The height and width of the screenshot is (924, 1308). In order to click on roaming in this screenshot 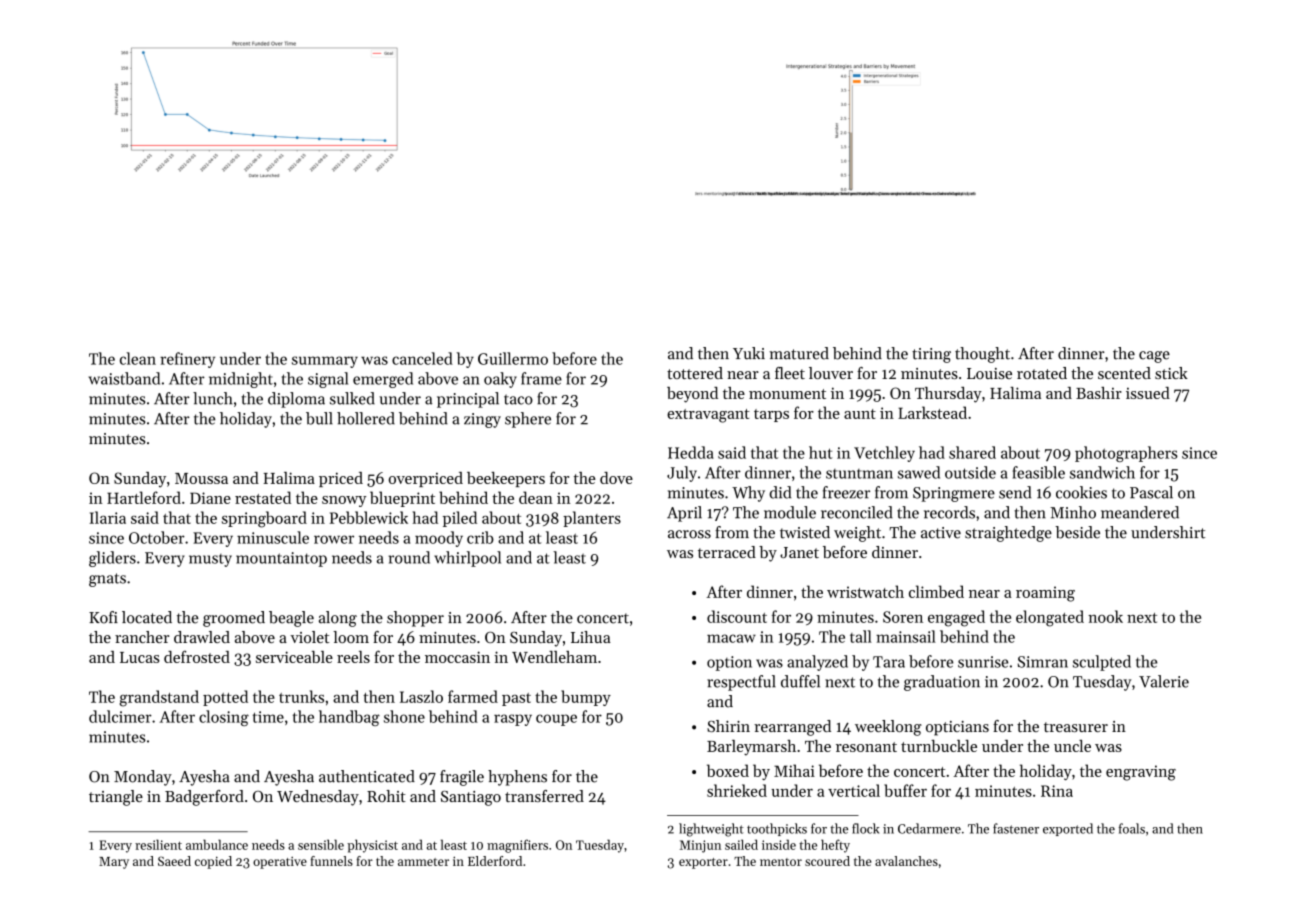, I will do `click(1045, 594)`.
